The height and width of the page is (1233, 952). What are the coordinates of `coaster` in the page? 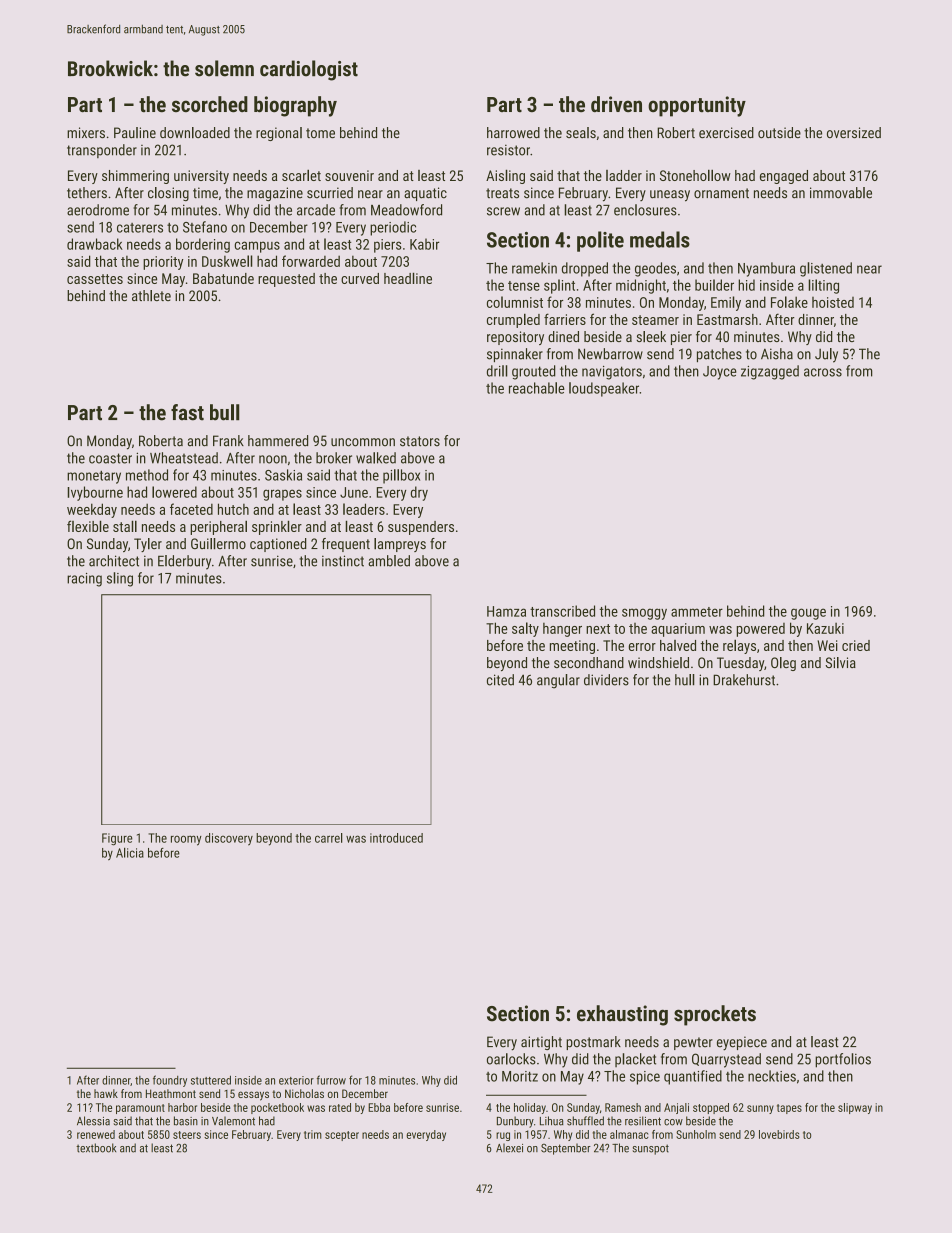 It's located at (110, 458).
